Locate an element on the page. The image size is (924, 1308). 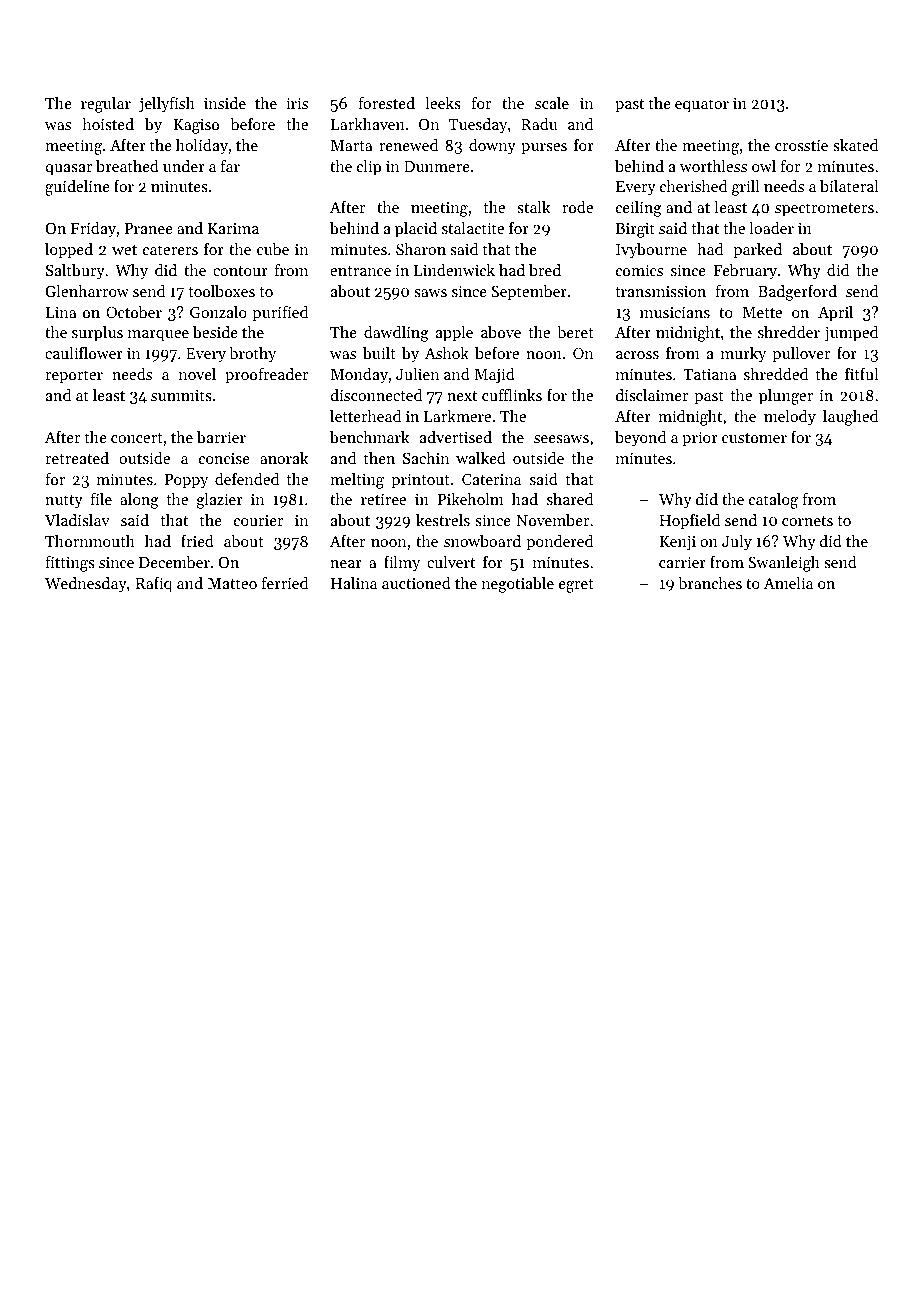
spectrometers is located at coordinates (824, 210).
